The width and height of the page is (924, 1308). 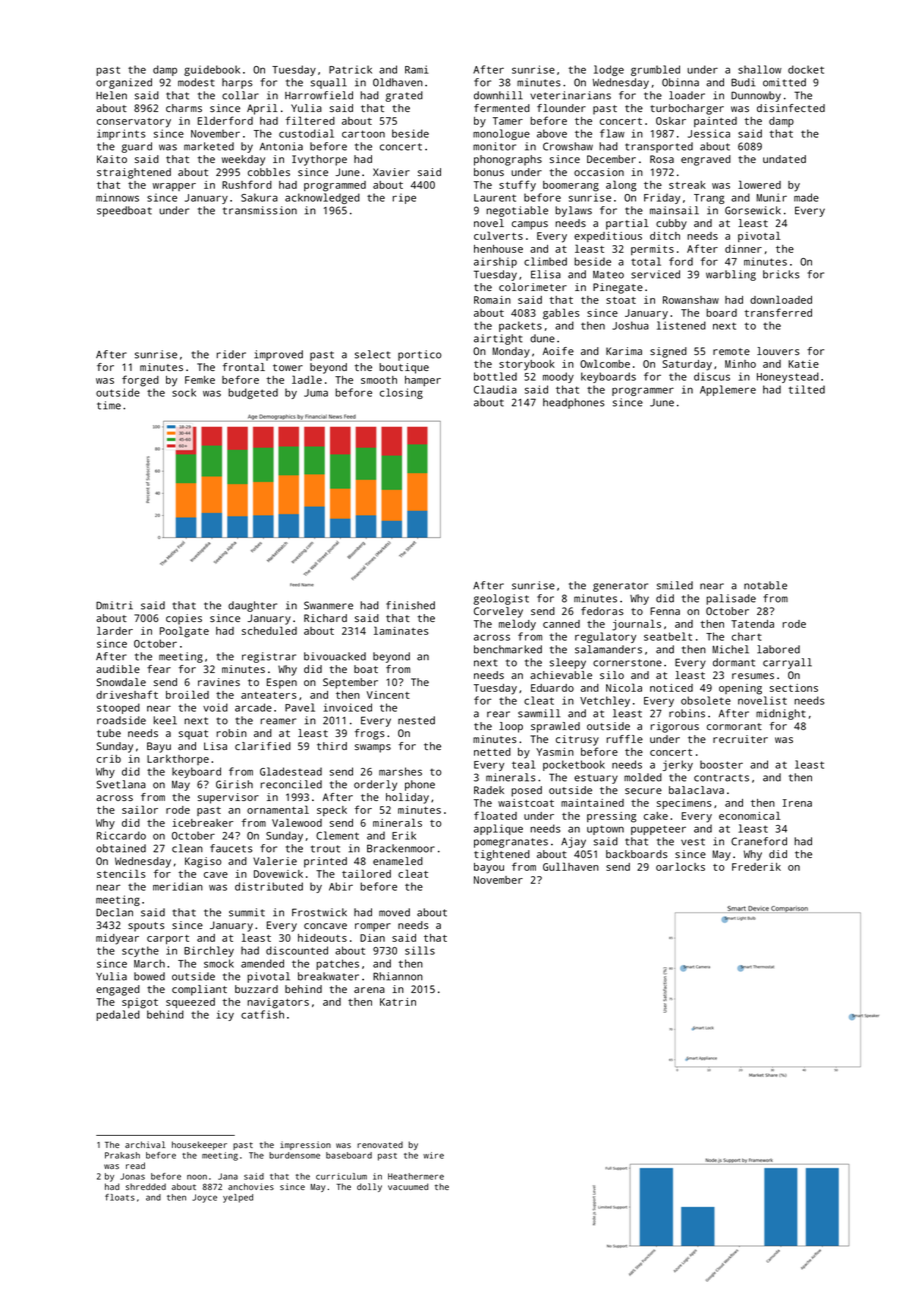 I want to click on weekday, so click(x=243, y=160).
